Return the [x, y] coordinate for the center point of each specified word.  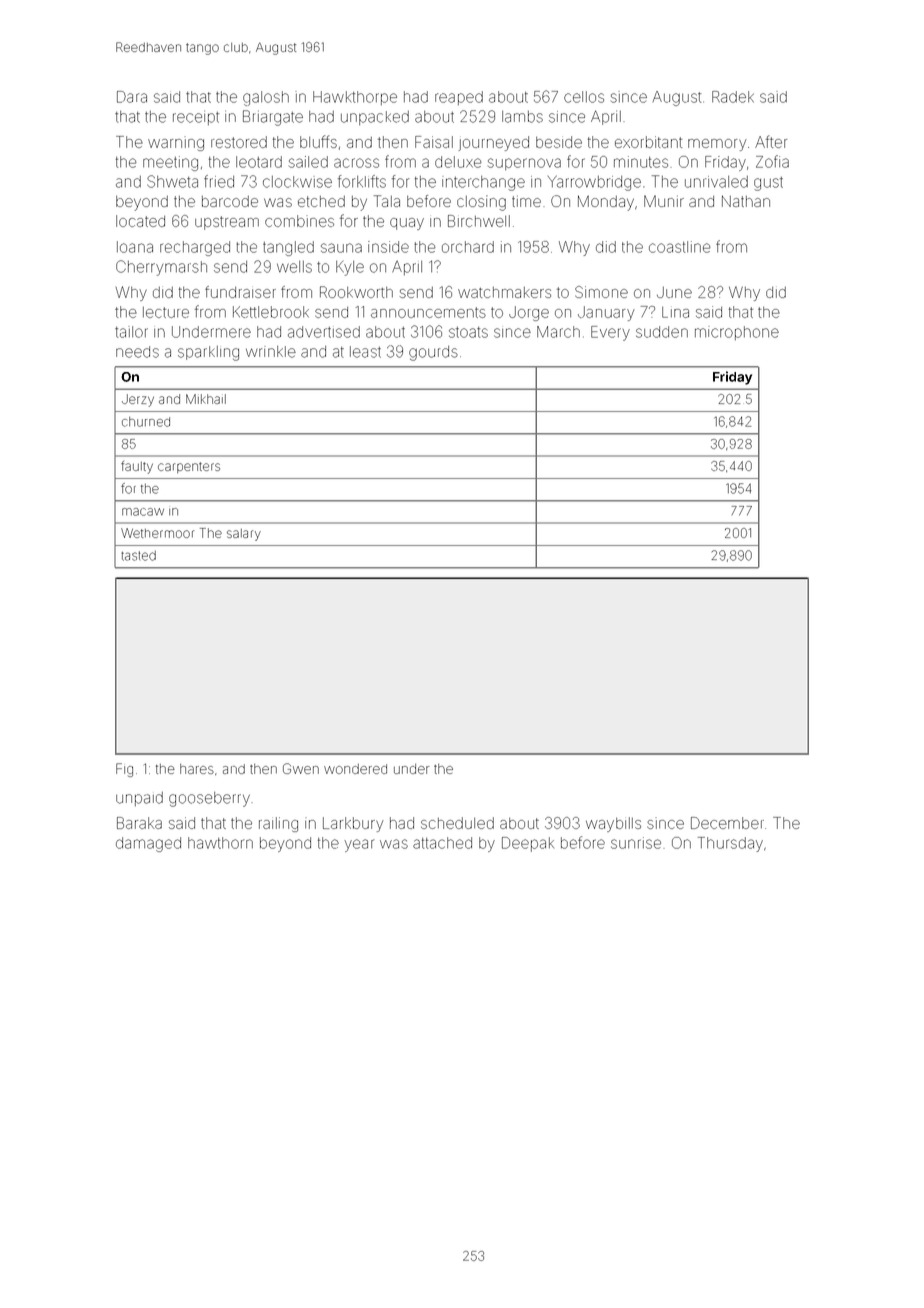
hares [197, 769]
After [771, 141]
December [727, 823]
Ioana [135, 247]
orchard [468, 247]
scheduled [457, 823]
